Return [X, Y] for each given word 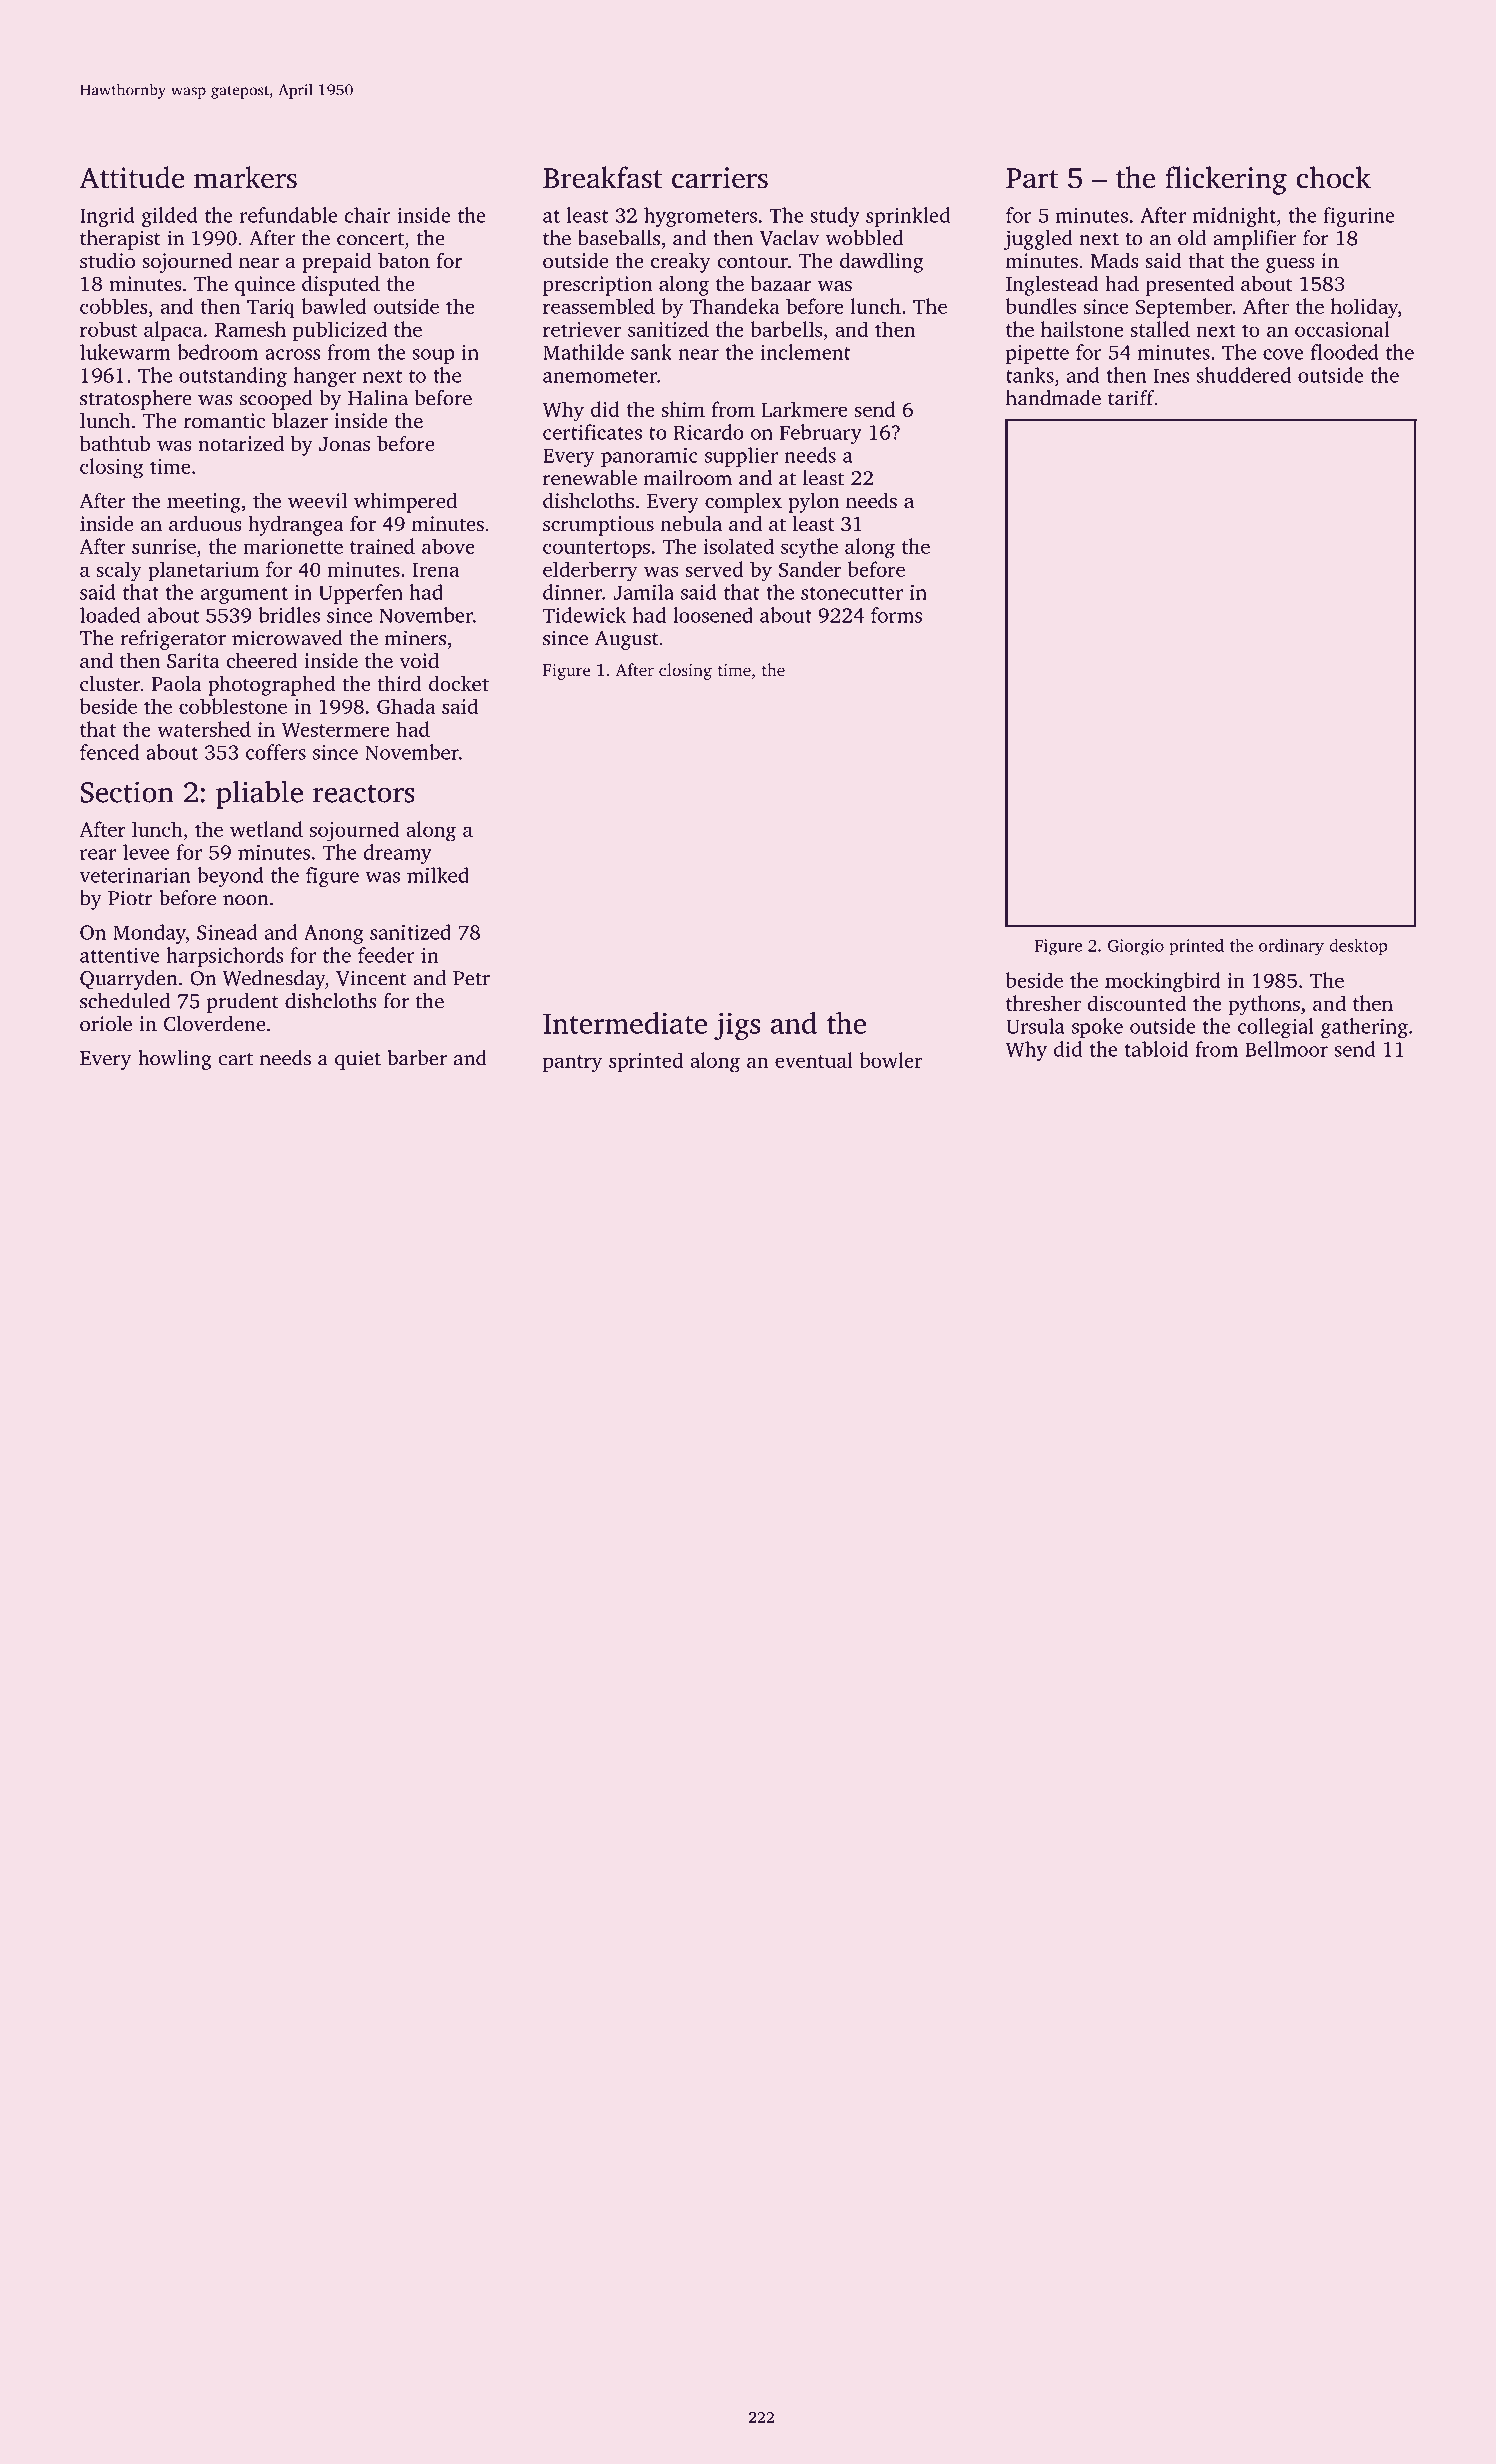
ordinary [1291, 947]
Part [1032, 178]
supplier [741, 457]
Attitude [132, 177]
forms [896, 615]
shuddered [1243, 375]
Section [127, 792]
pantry [572, 1064]
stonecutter [852, 593]
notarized [241, 443]
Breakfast [602, 177]
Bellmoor [1286, 1049]
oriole [106, 1023]
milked [438, 875]
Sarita [193, 661]
